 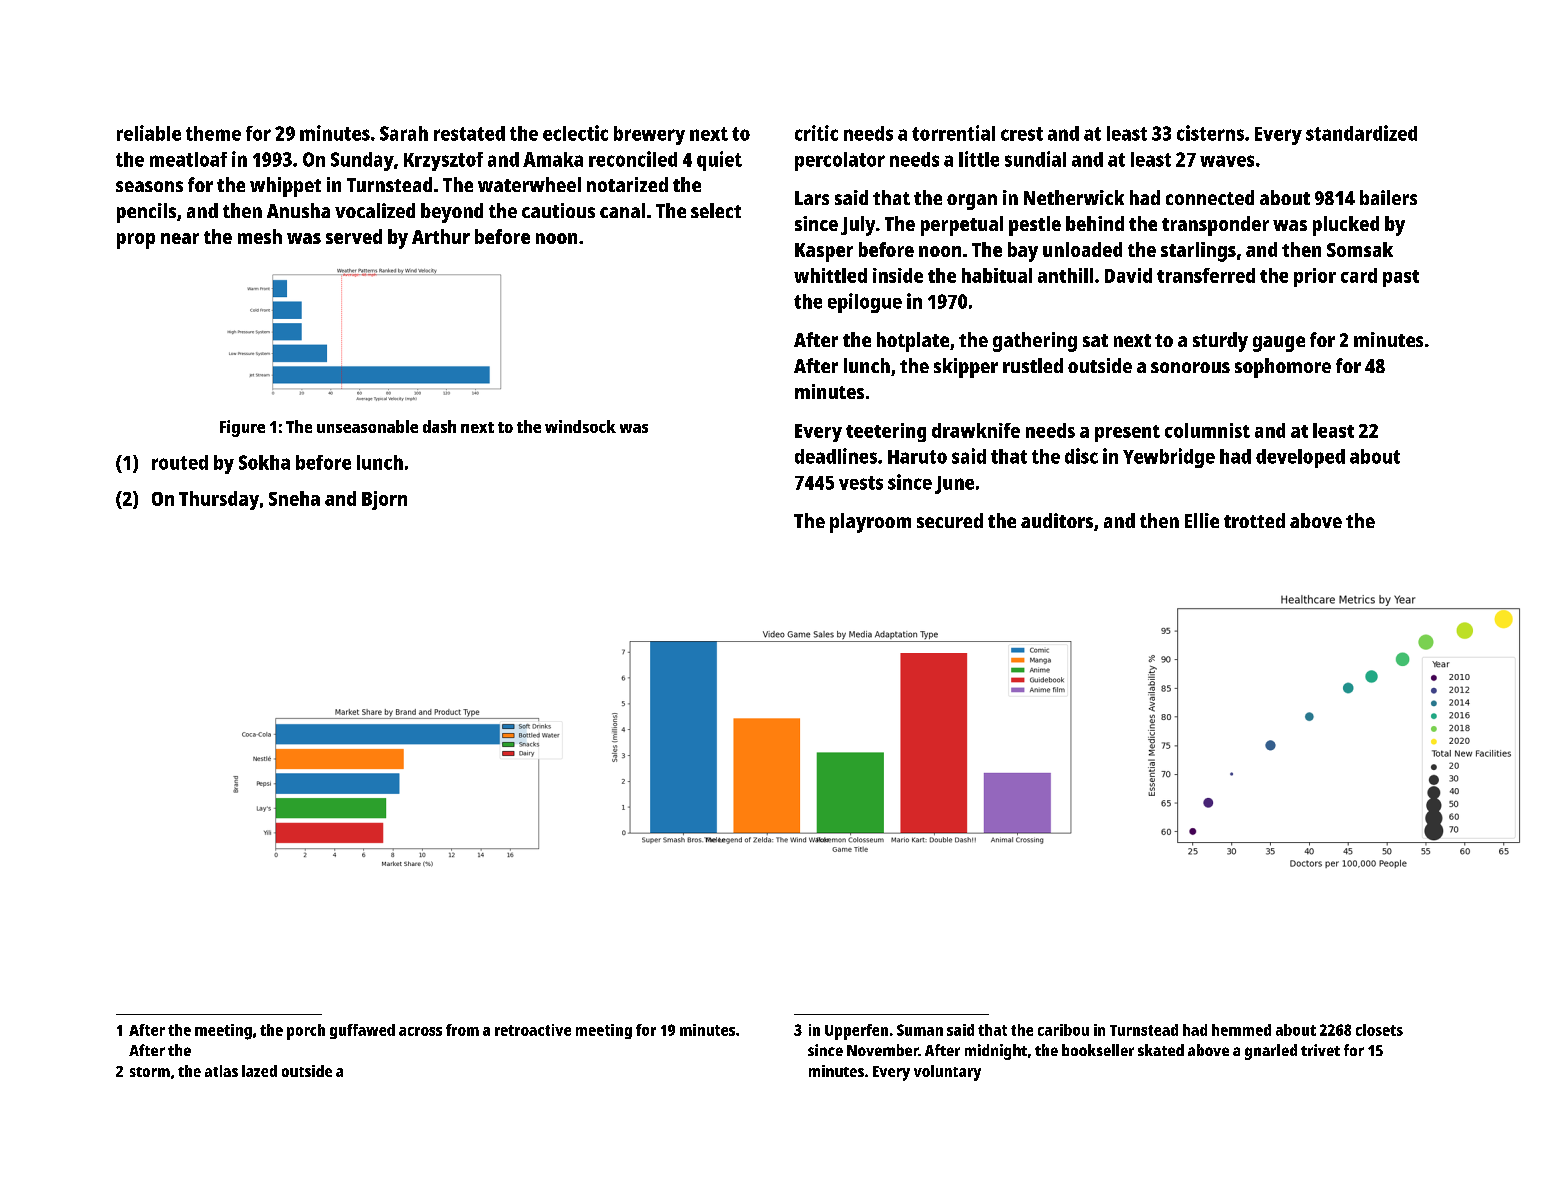 I want to click on prop, so click(x=136, y=241).
